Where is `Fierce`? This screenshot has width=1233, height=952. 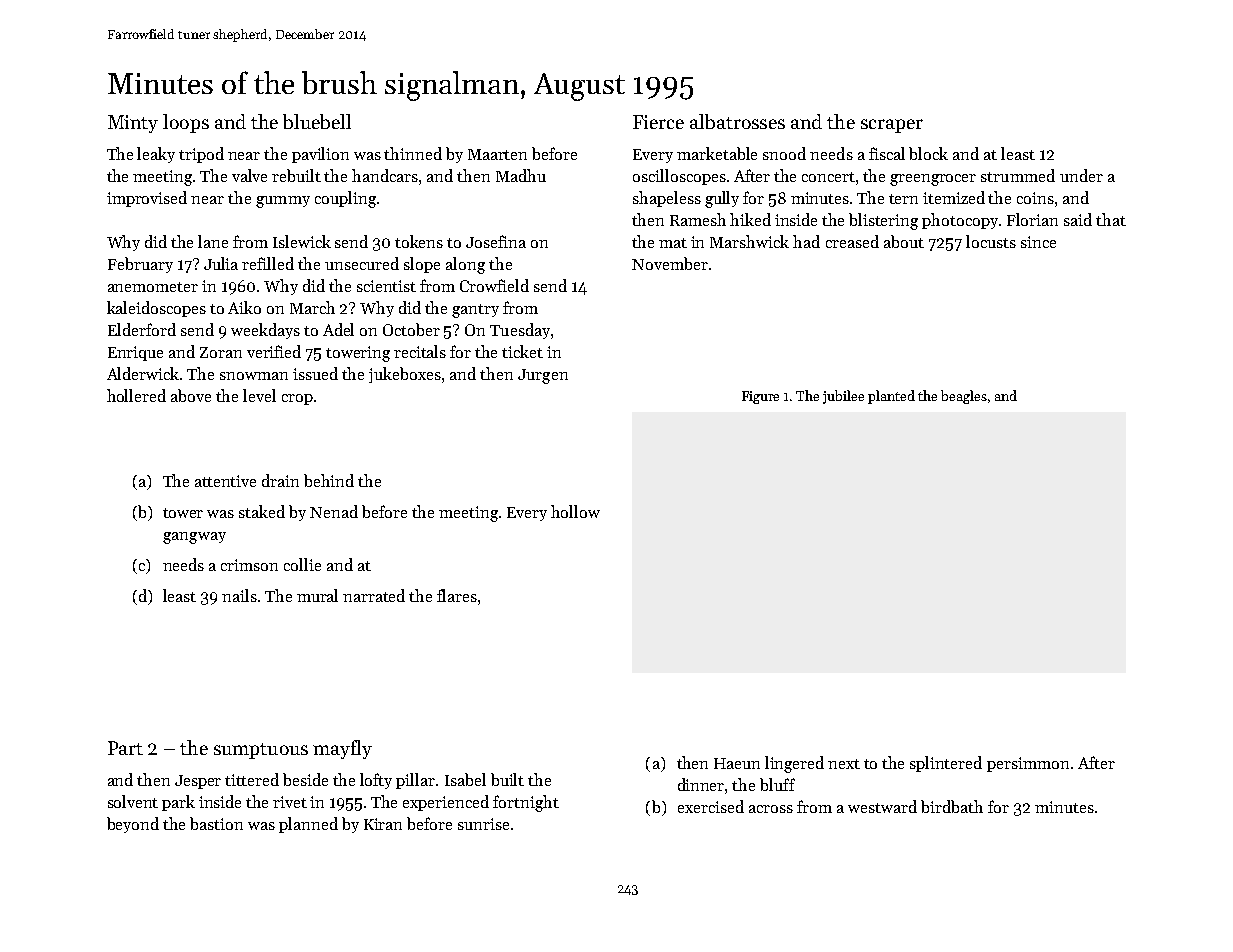
Fierce is located at coordinates (658, 122).
